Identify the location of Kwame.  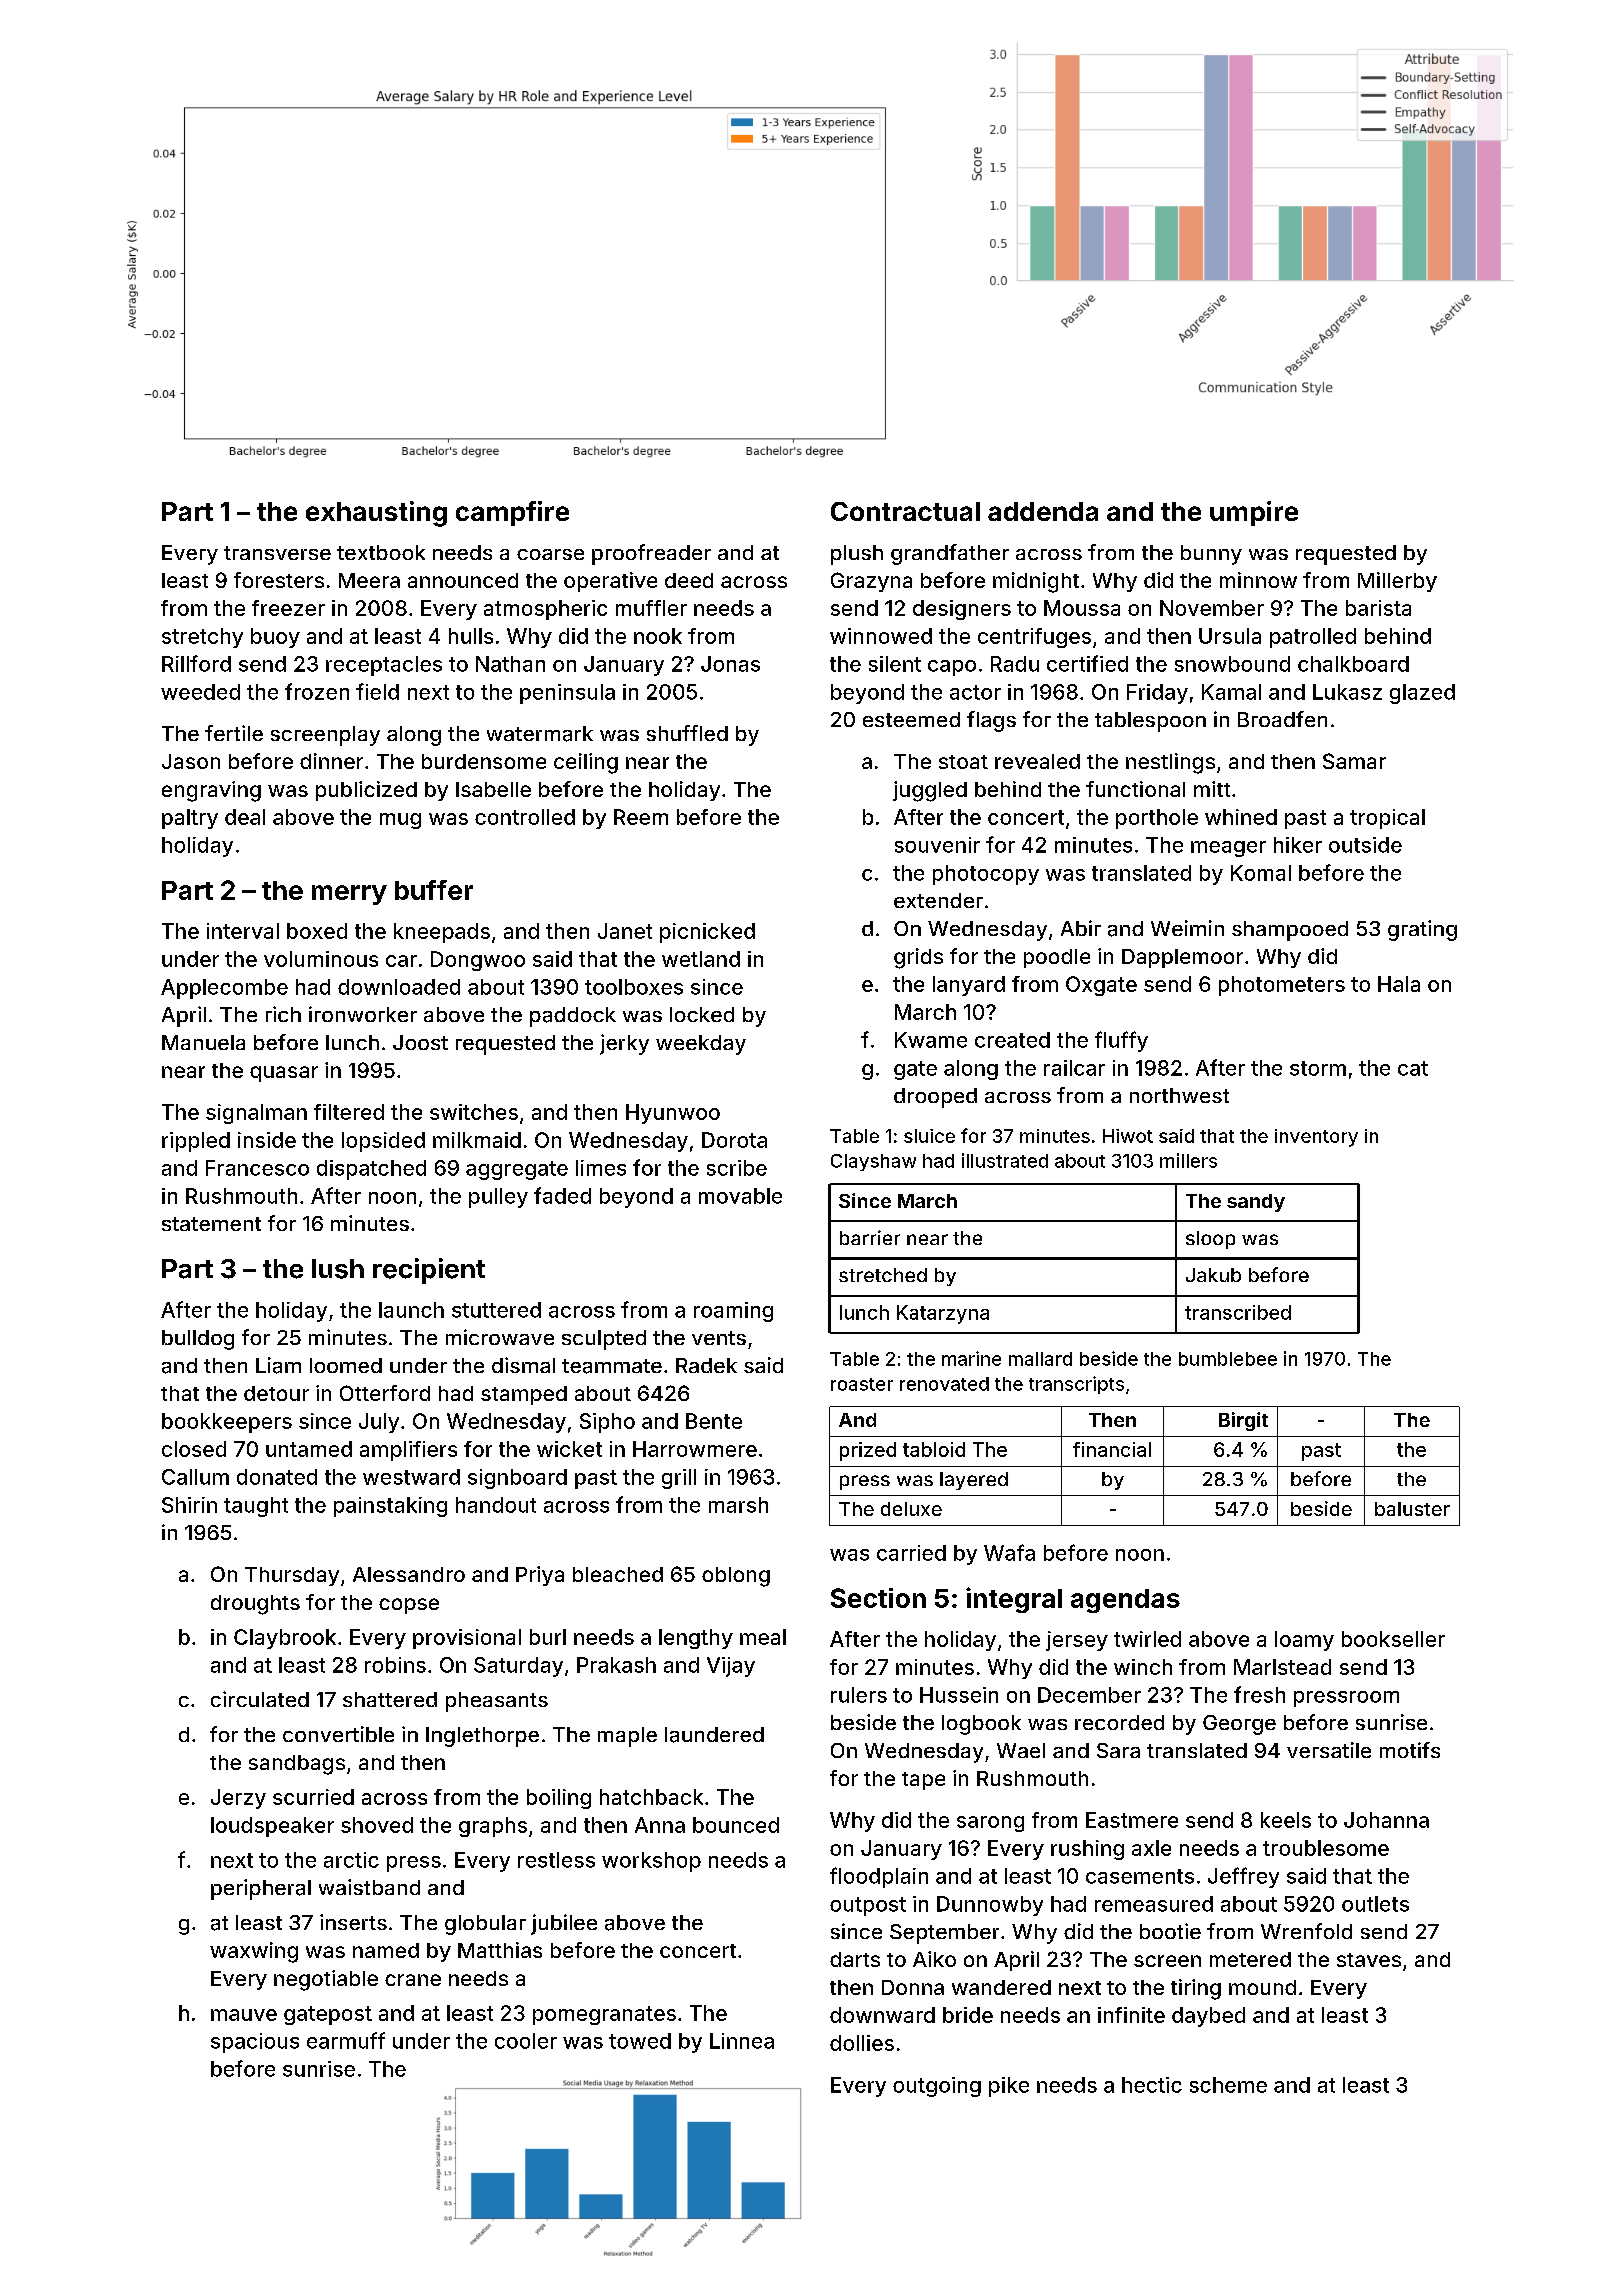
(931, 1040).
